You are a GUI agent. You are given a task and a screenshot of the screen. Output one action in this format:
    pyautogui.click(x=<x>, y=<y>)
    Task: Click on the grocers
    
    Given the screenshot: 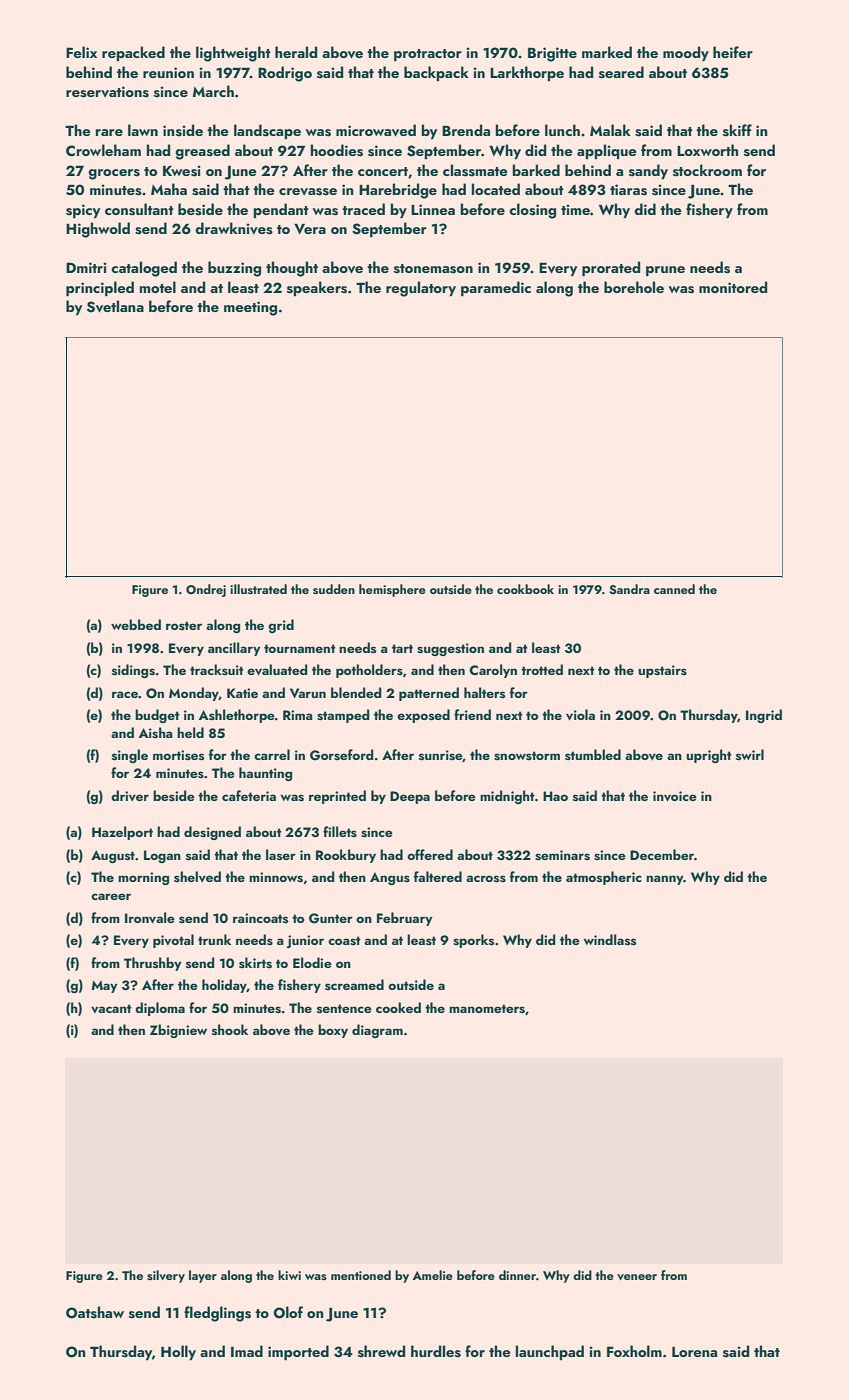 What is the action you would take?
    pyautogui.click(x=114, y=174)
